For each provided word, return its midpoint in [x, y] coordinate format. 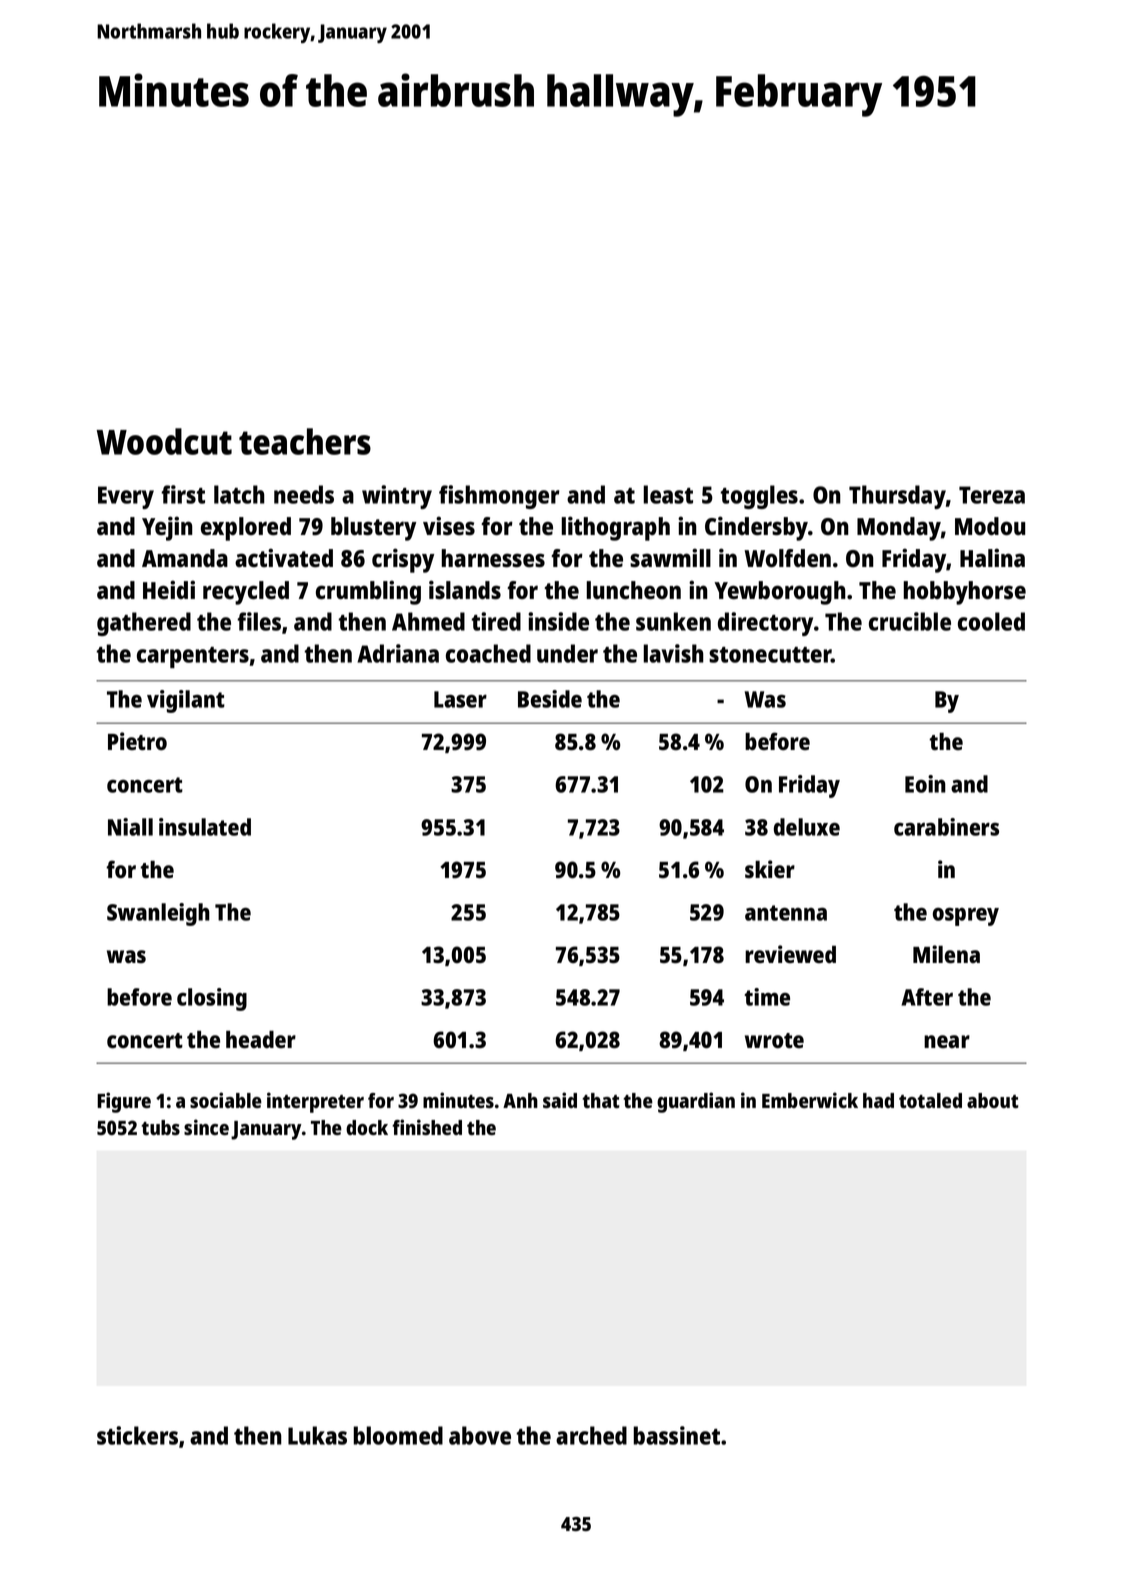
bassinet [676, 1435]
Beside [550, 699]
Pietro [137, 741]
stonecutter [770, 655]
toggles [759, 497]
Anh [520, 1100]
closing [212, 999]
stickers [137, 1435]
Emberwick [810, 1100]
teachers [305, 441]
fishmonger [499, 497]
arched [591, 1435]
